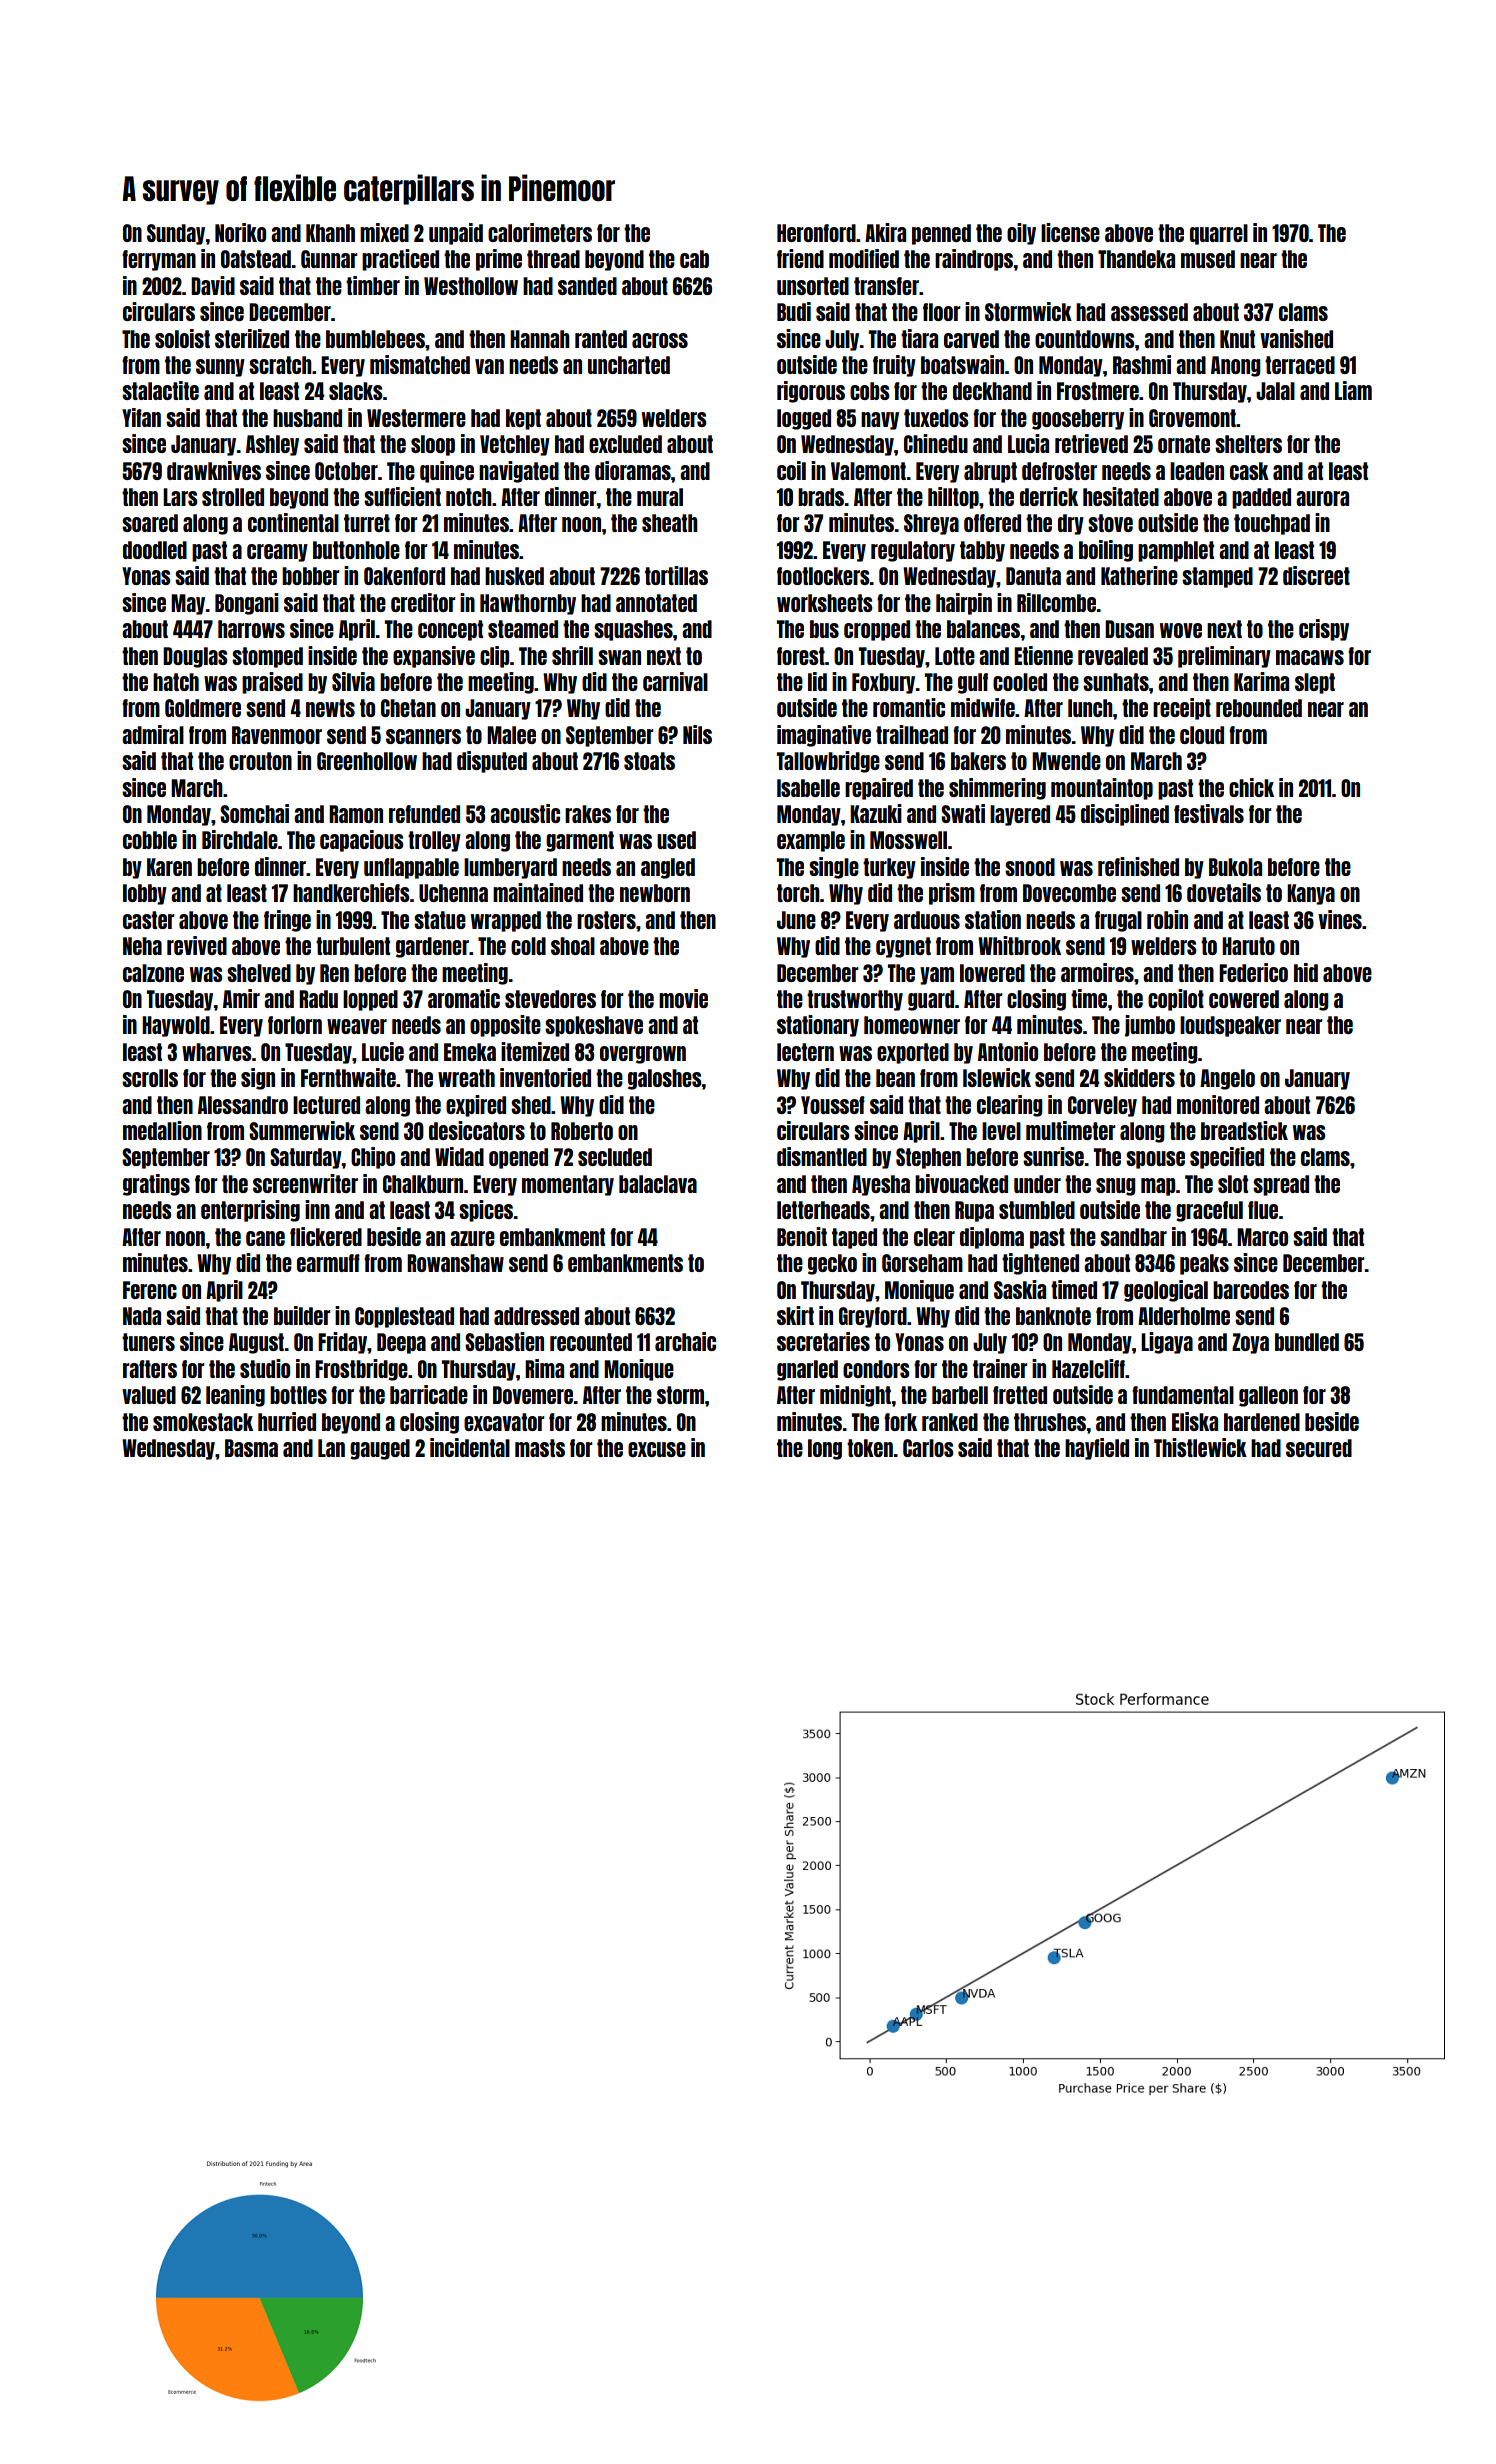 The image size is (1496, 2464). Describe the element at coordinates (150, 523) in the screenshot. I see `soared` at that location.
